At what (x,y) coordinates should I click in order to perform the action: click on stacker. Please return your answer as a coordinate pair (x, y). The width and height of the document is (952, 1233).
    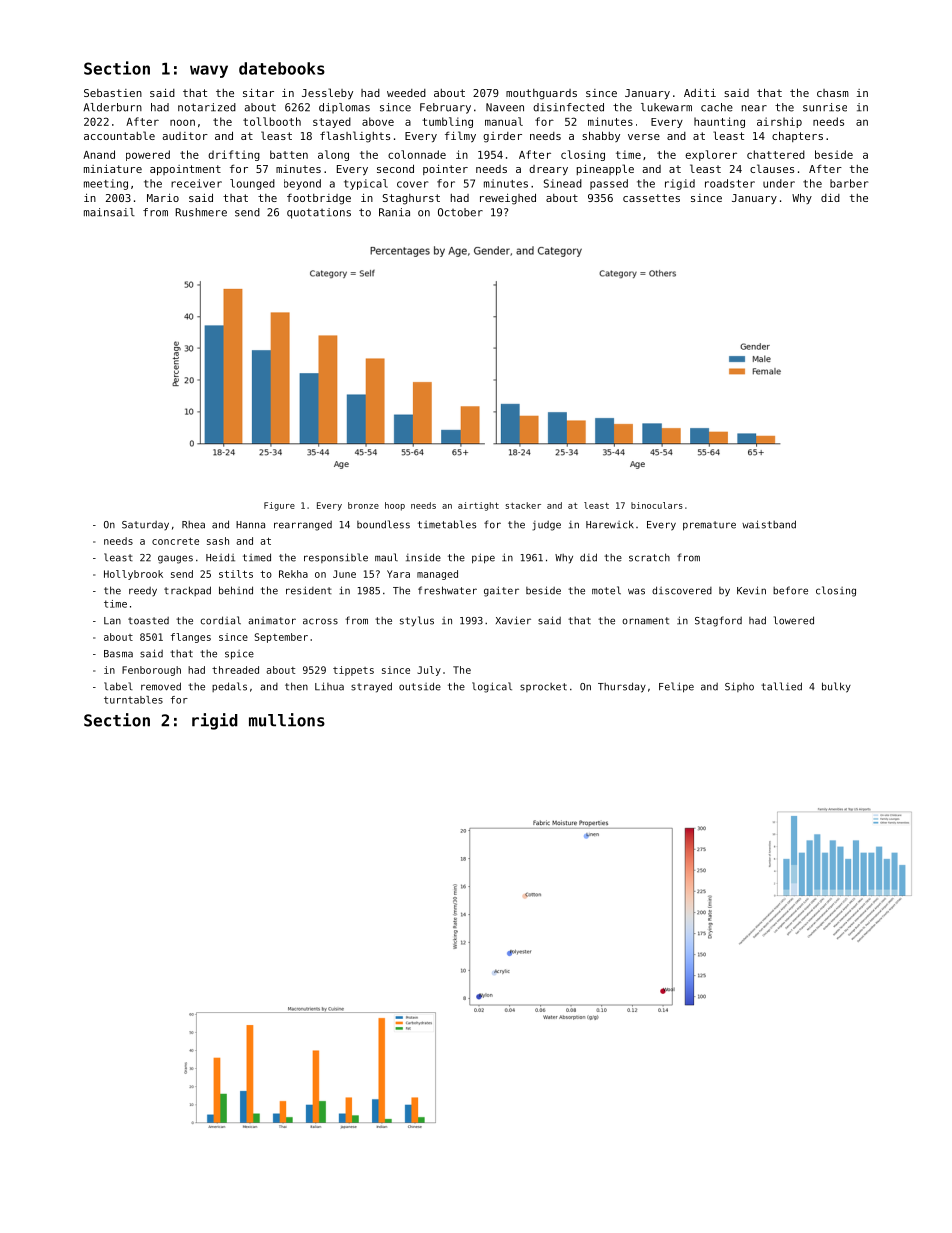
    Looking at the image, I should click on (523, 505).
